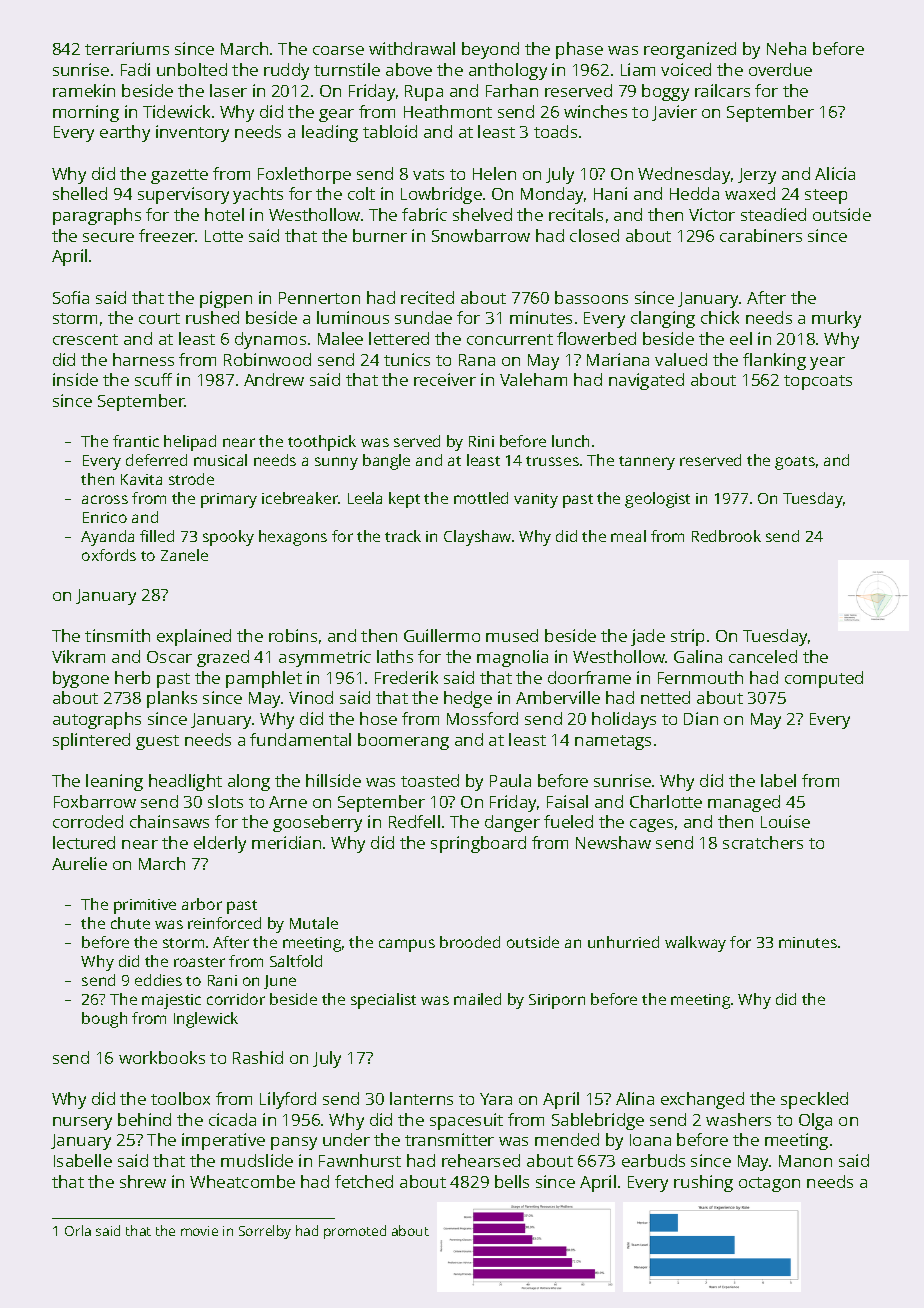 The image size is (924, 1308). I want to click on Redbrook, so click(726, 536).
